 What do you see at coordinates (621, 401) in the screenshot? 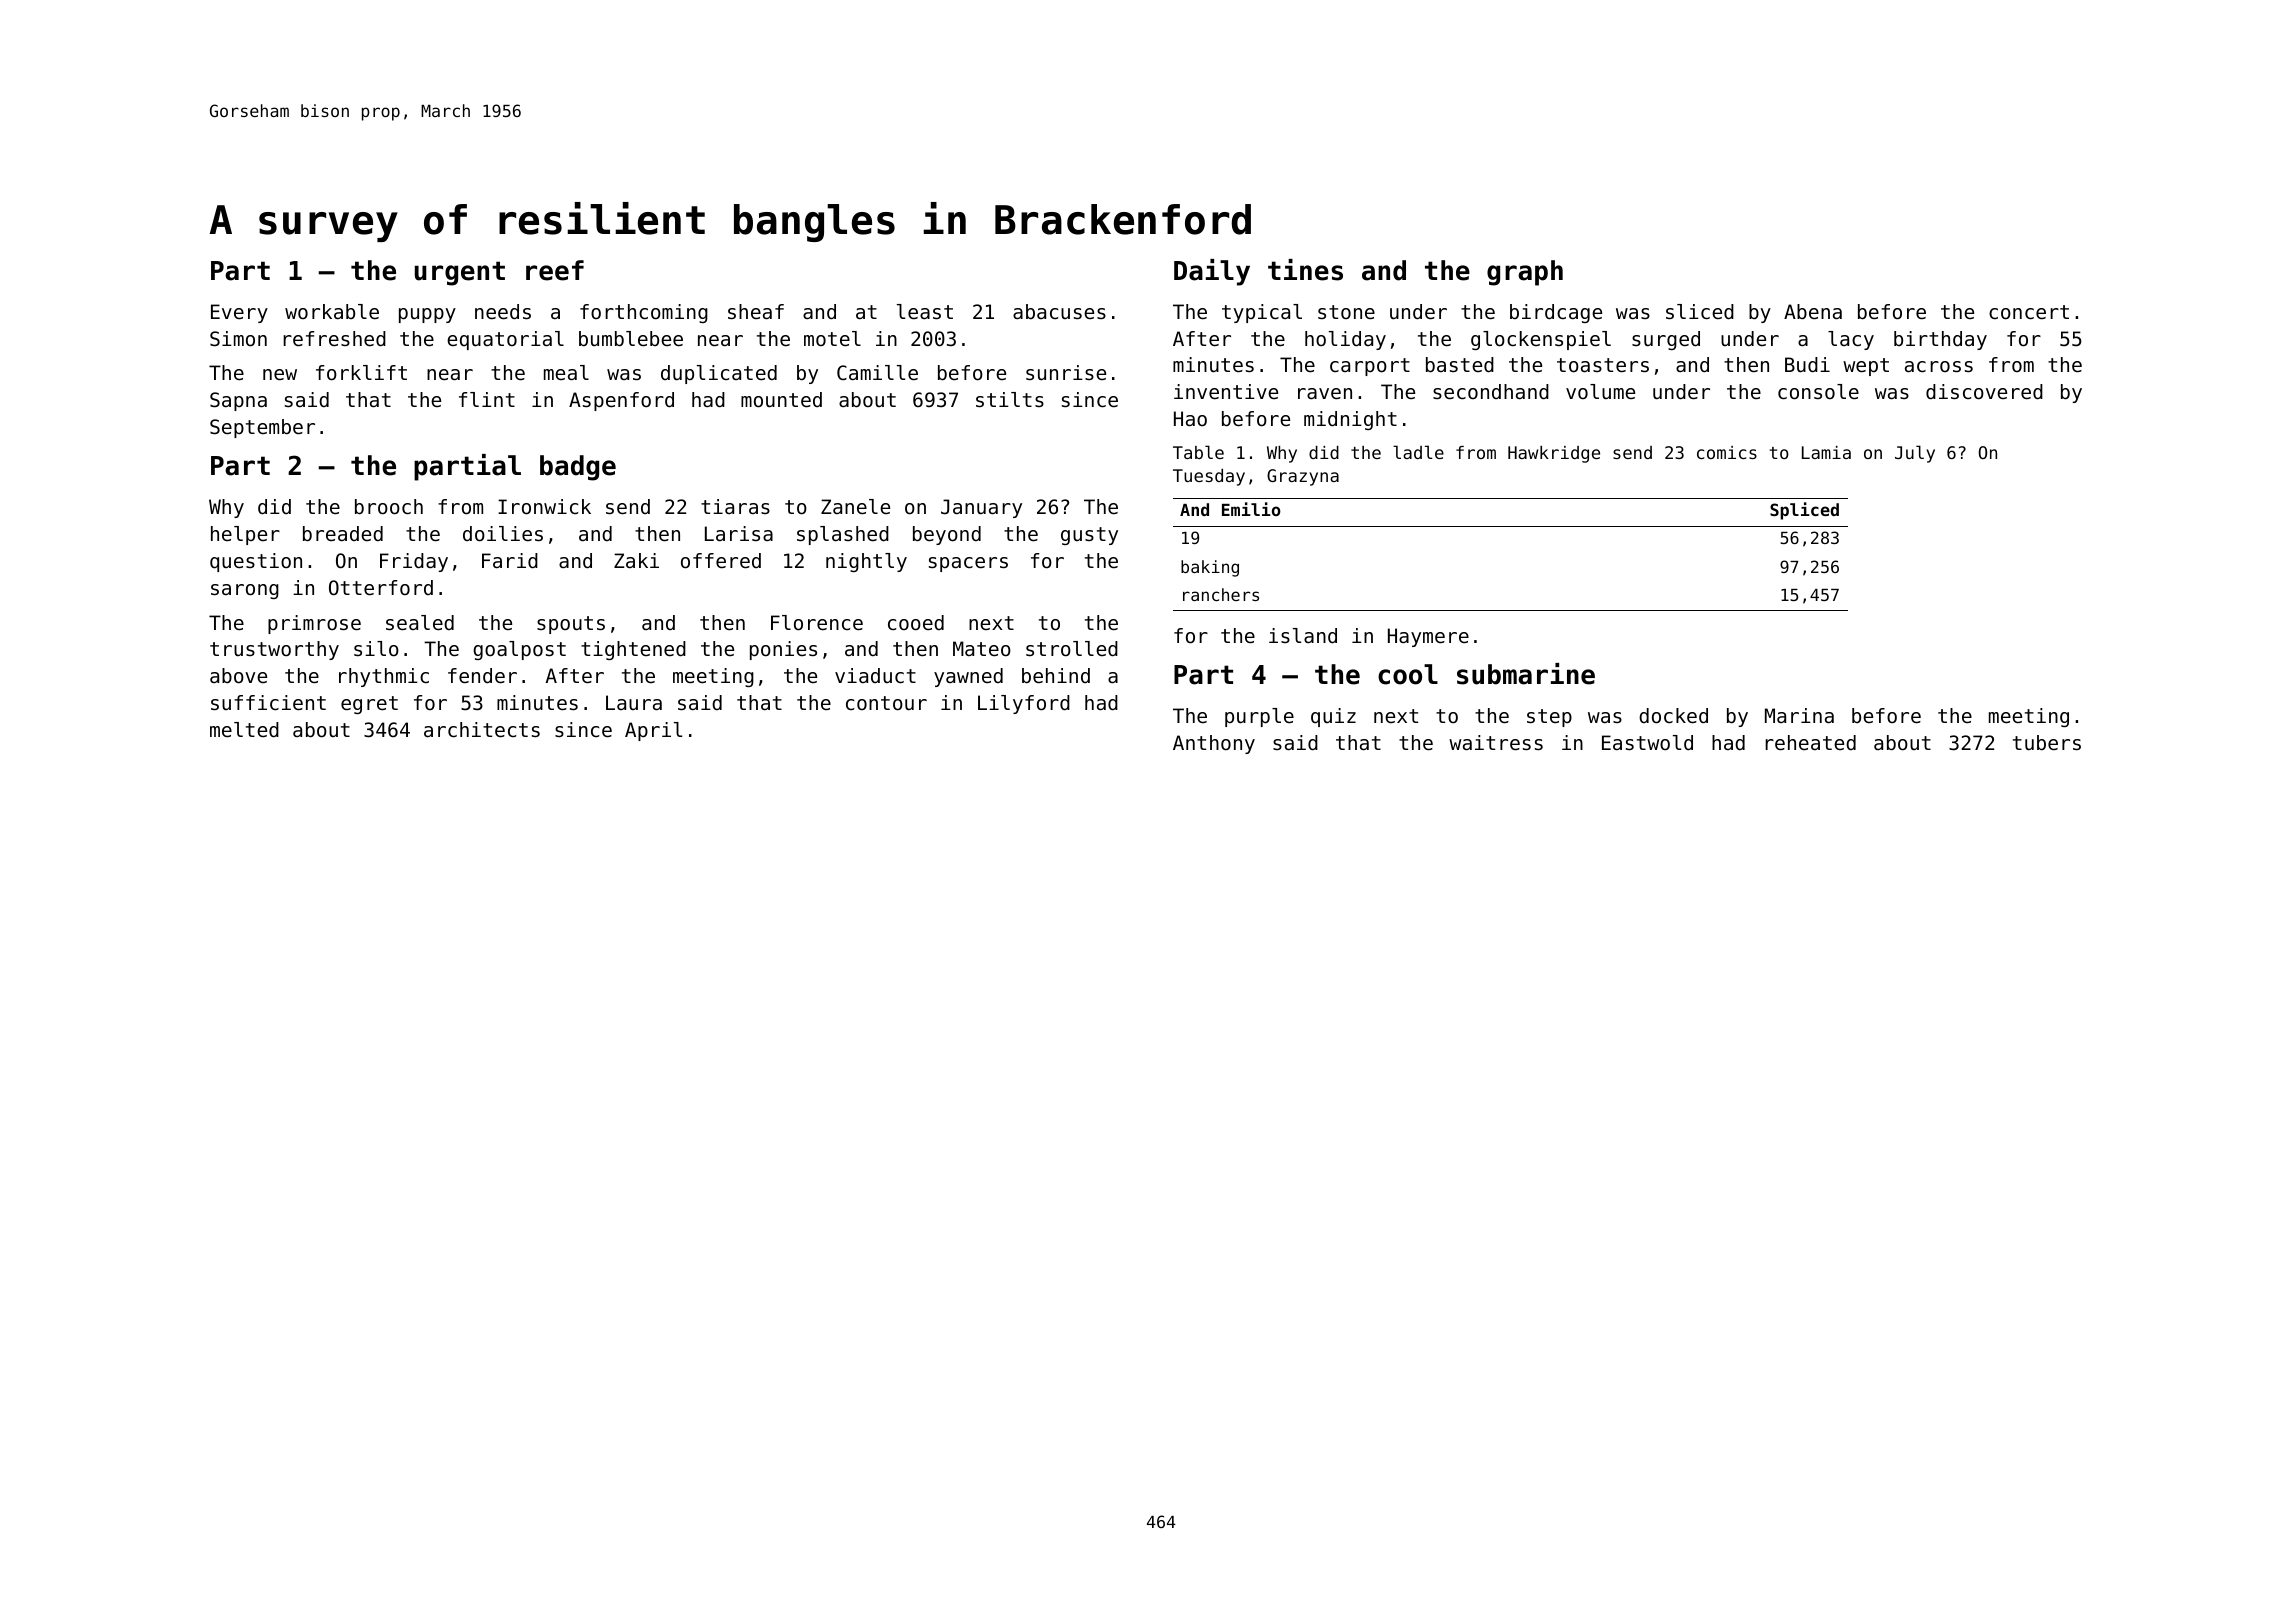
I see `Aspenford` at bounding box center [621, 401].
